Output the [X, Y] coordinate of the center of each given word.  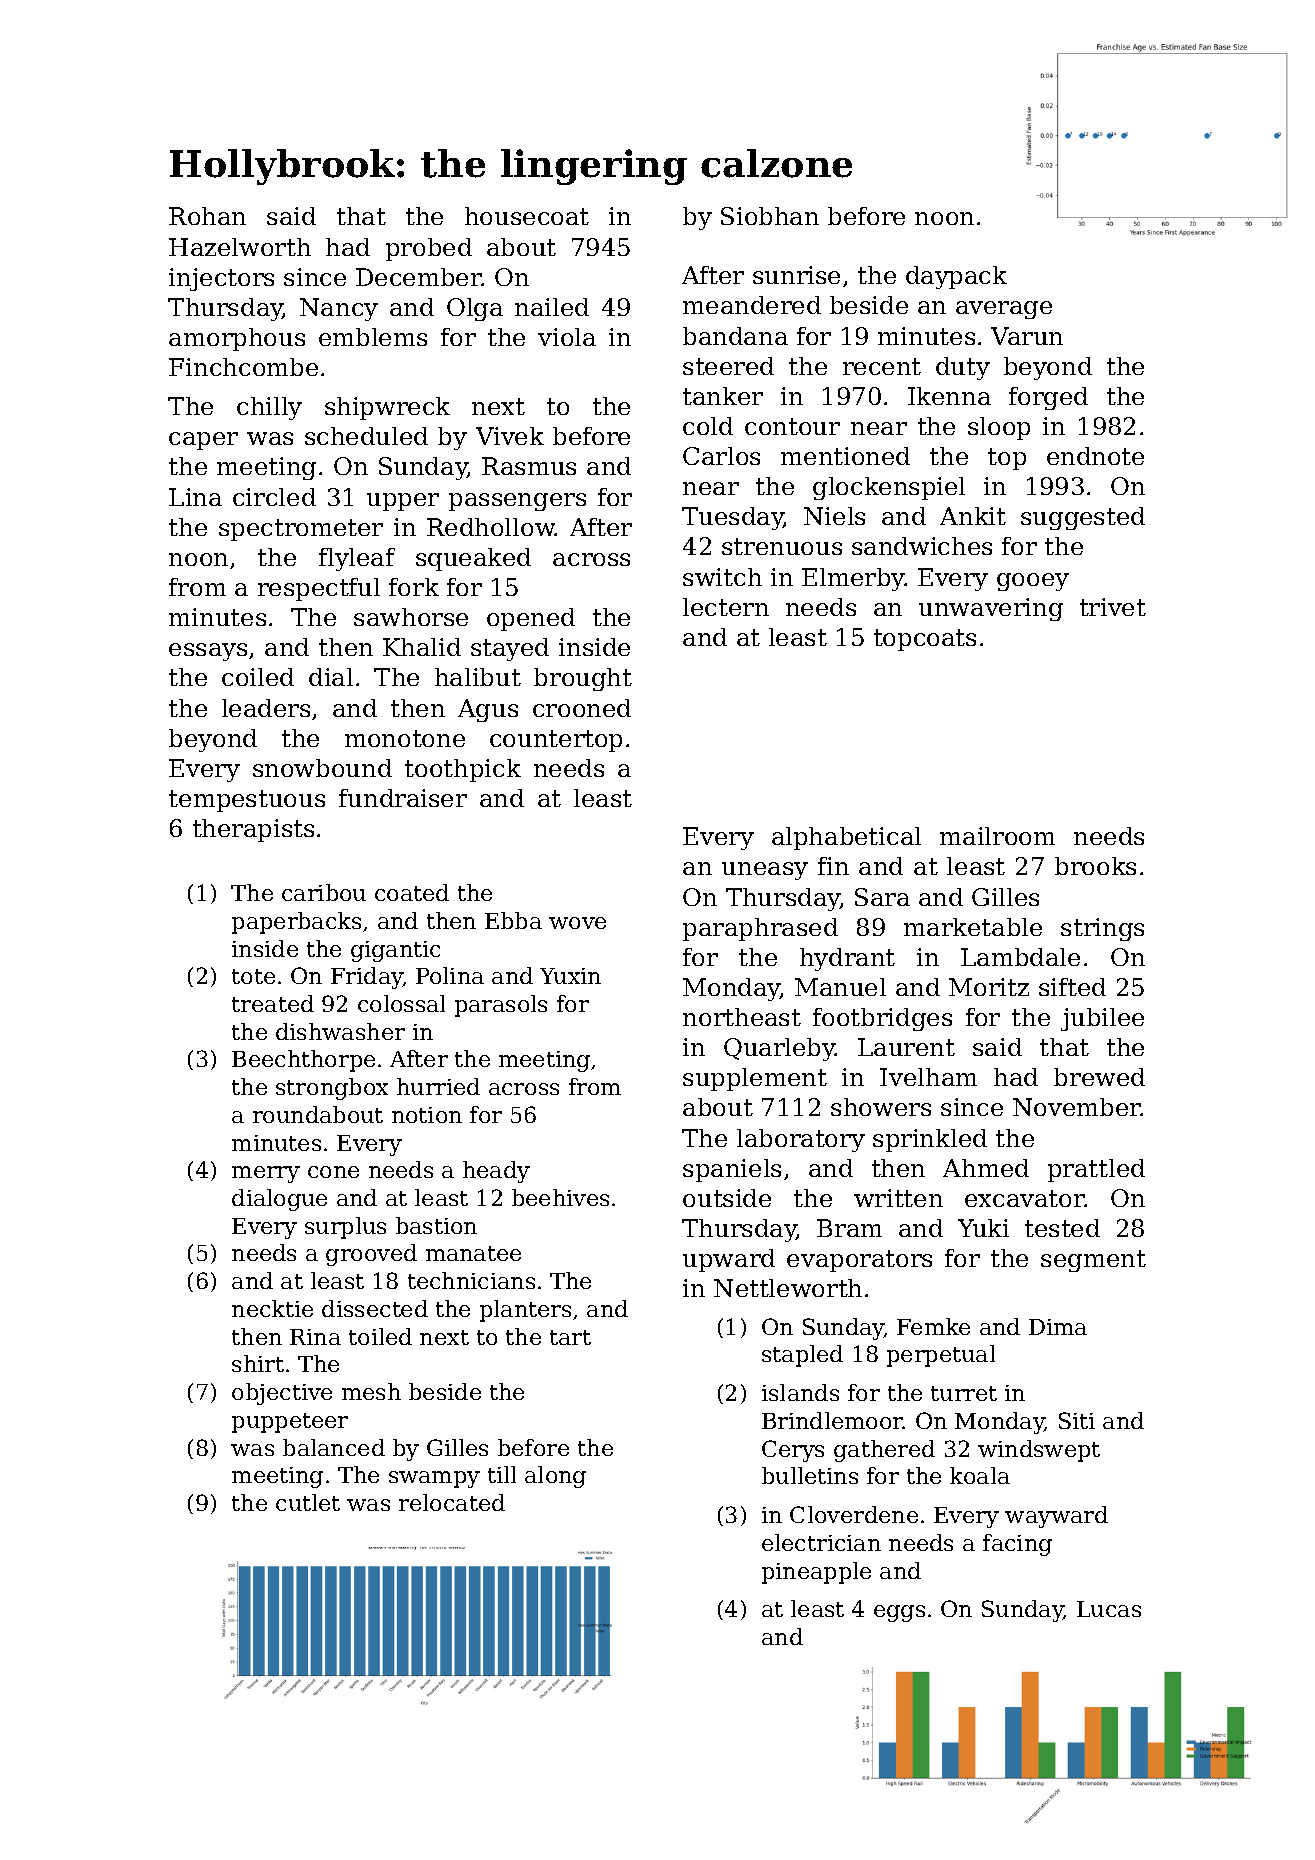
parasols [501, 1006]
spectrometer [301, 530]
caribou [324, 892]
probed [429, 249]
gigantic [395, 951]
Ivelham [928, 1077]
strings [1102, 929]
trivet [1113, 607]
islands [800, 1392]
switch [722, 577]
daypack [956, 277]
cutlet [308, 1502]
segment [1093, 1261]
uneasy [765, 871]
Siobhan [770, 216]
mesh [371, 1391]
